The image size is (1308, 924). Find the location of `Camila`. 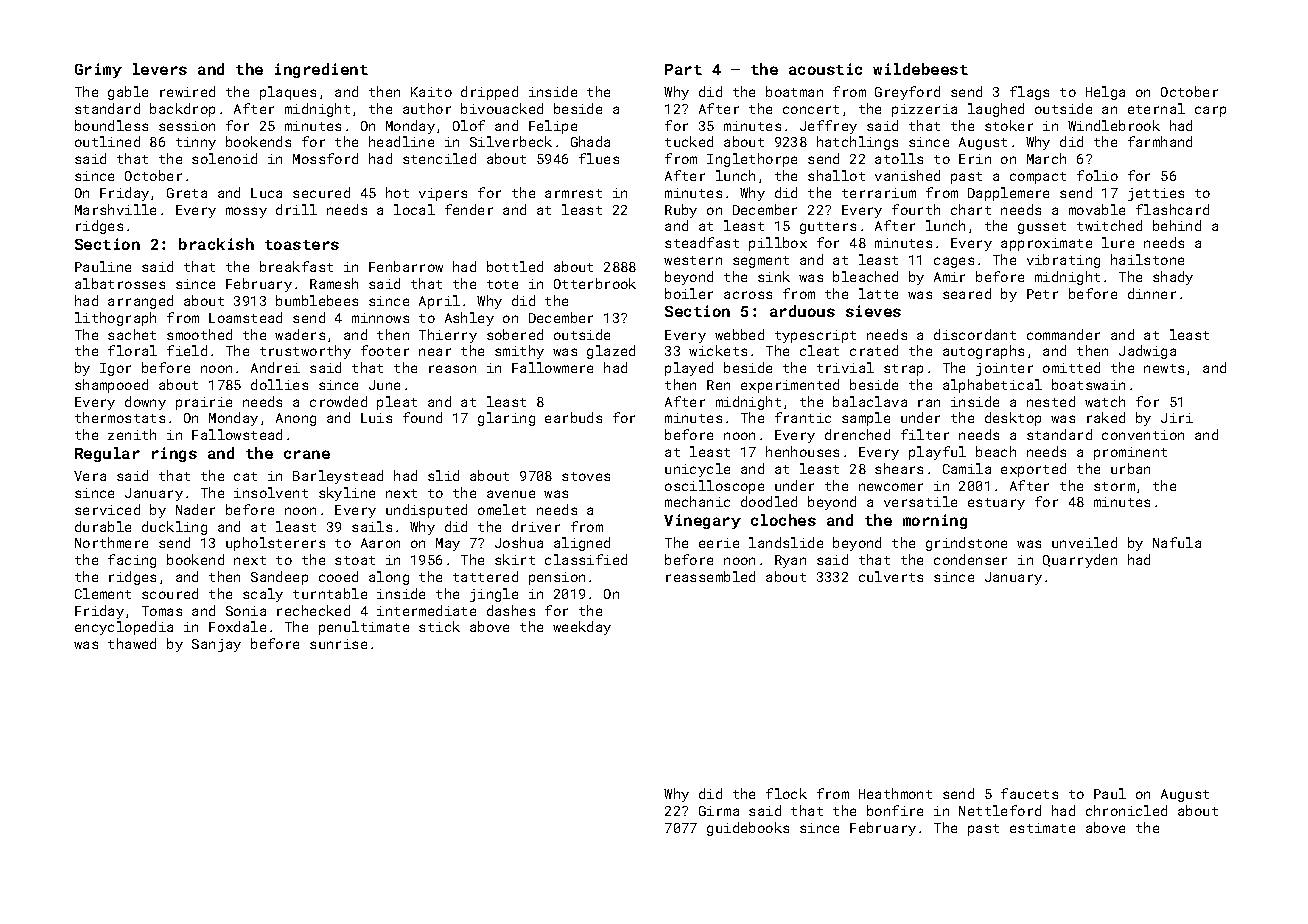

Camila is located at coordinates (967, 468).
